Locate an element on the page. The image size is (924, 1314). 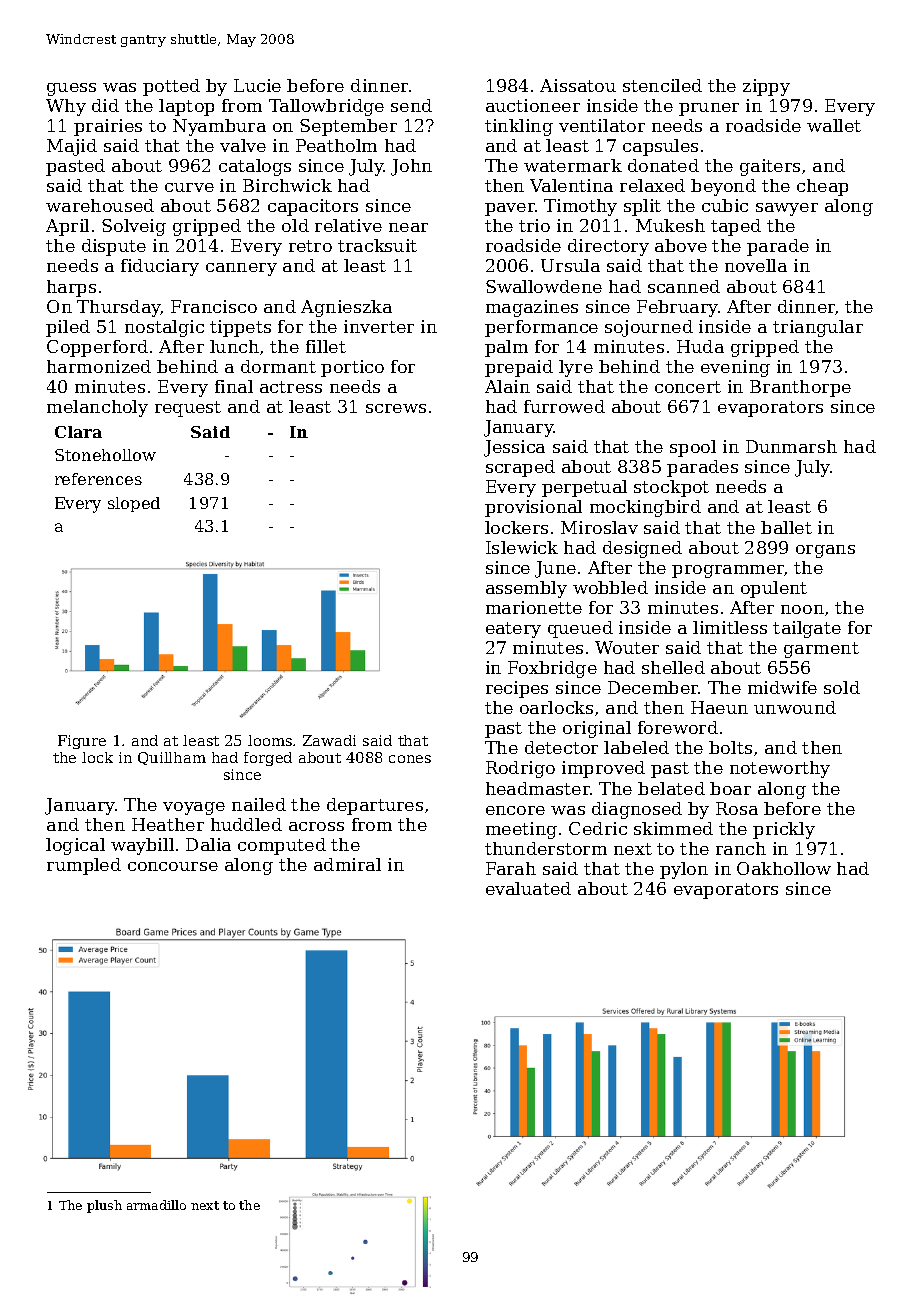
gaiters is located at coordinates (770, 167).
